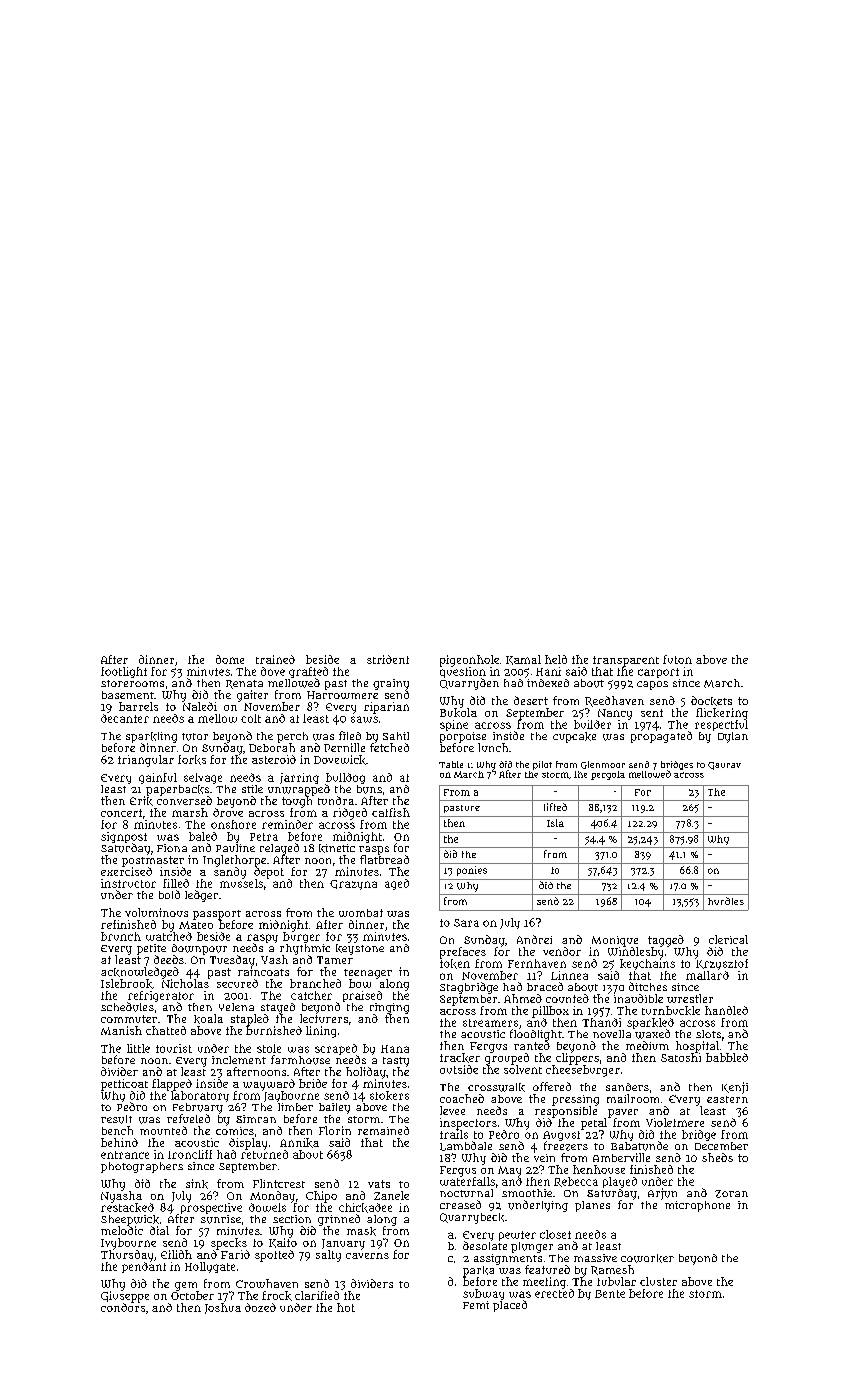  I want to click on Grazyna, so click(353, 885).
